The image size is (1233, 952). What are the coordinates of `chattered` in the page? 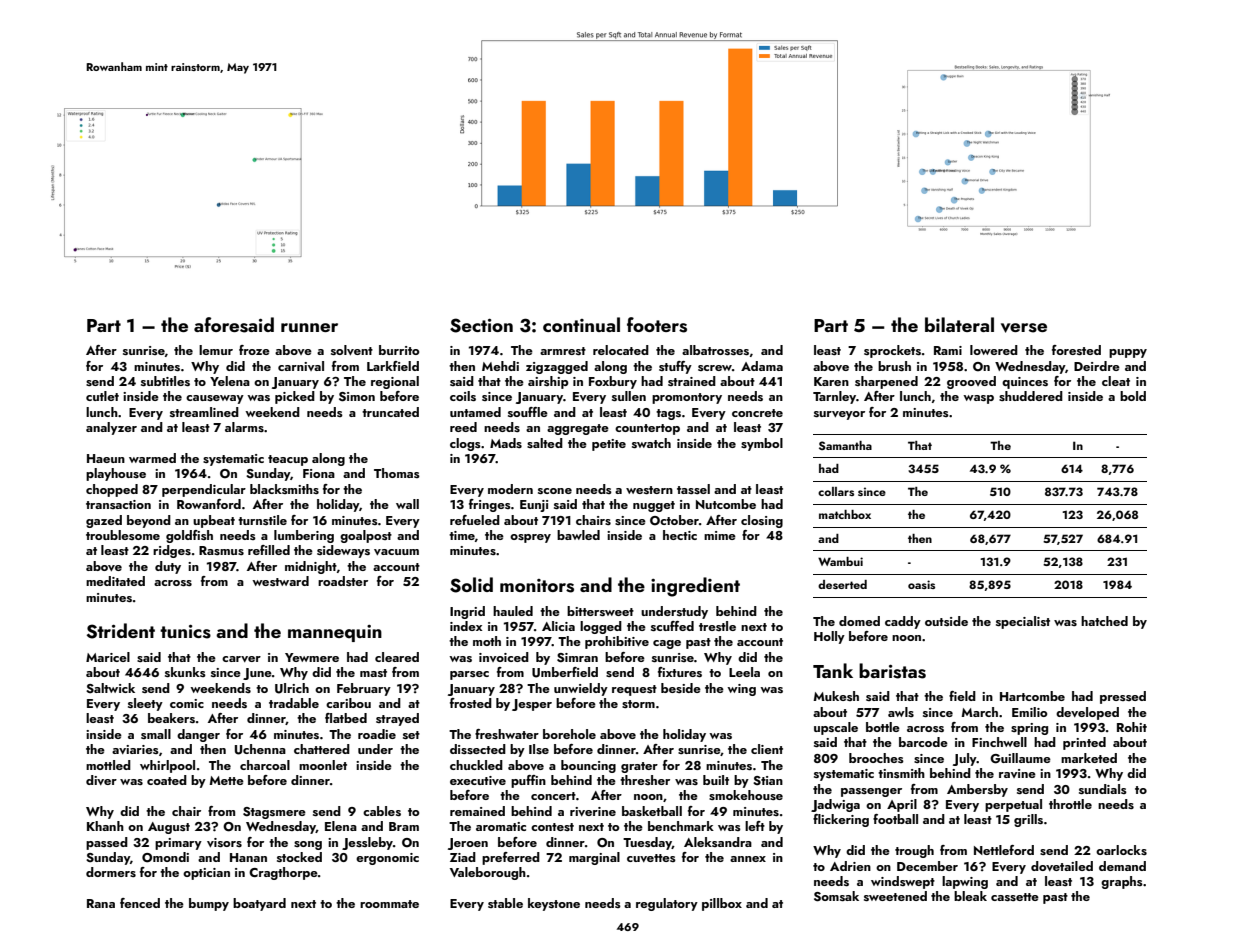 It's located at (322, 749).
